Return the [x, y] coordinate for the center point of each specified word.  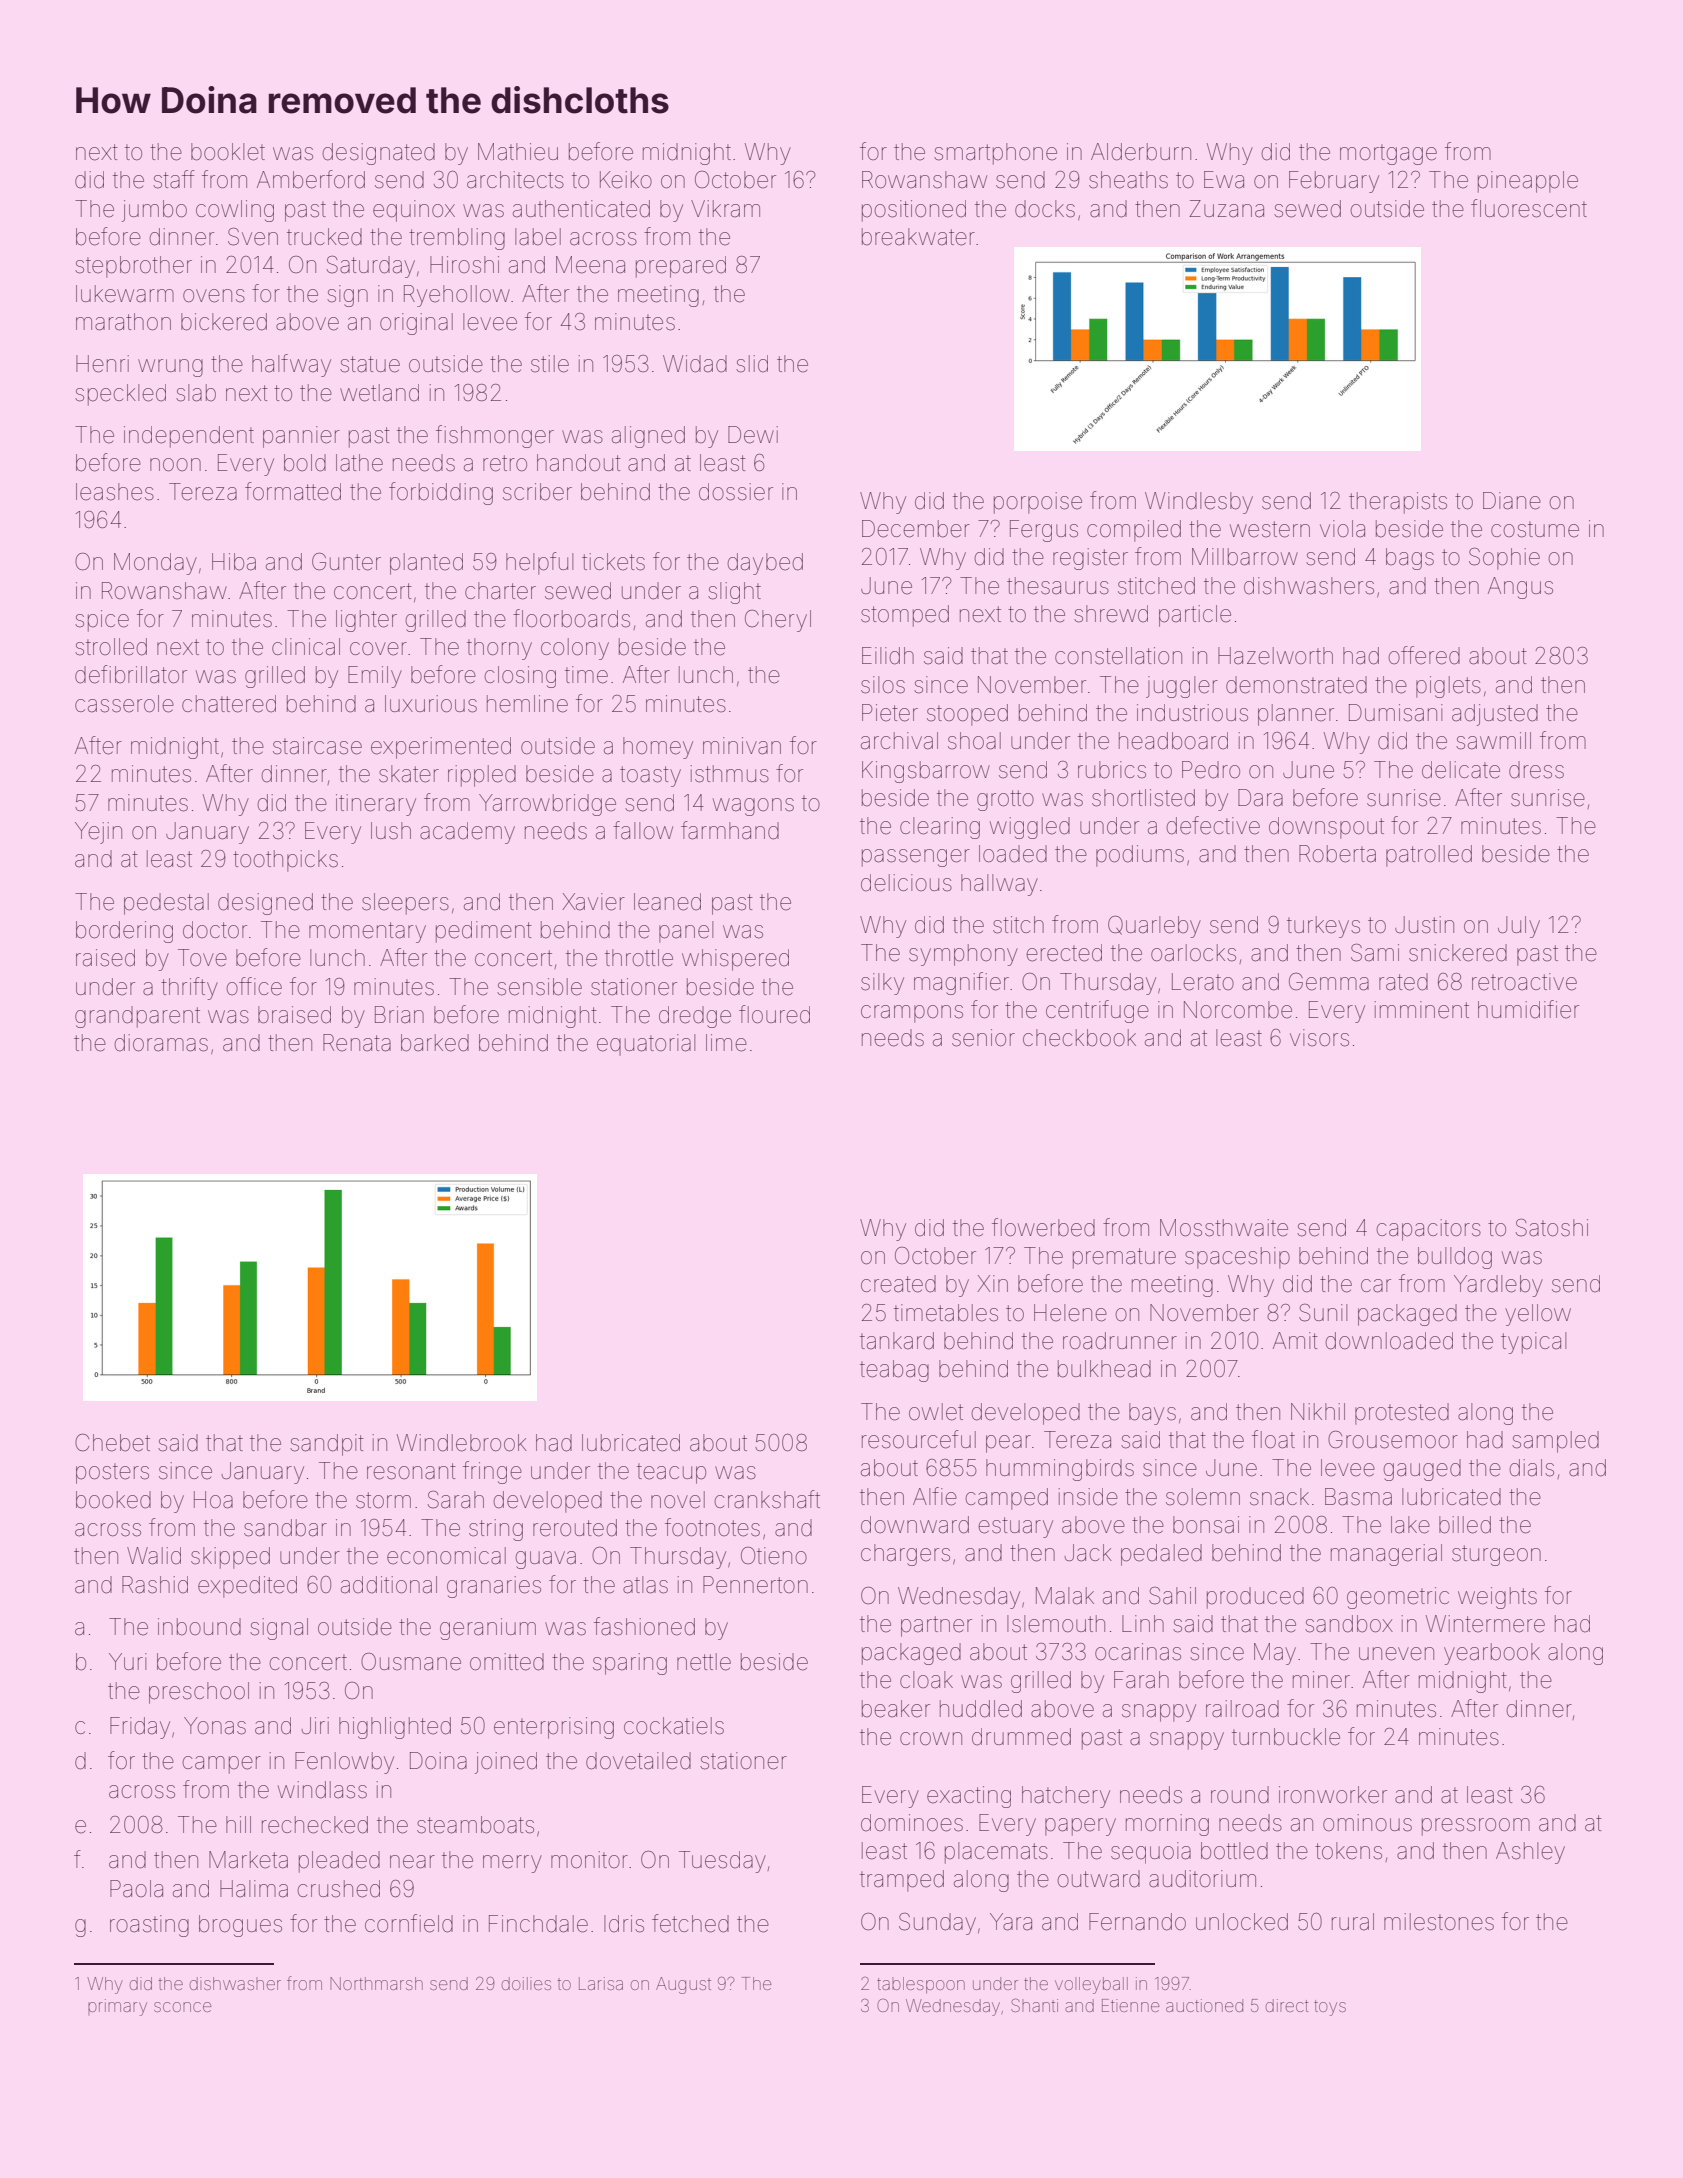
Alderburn [1141, 152]
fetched [690, 1923]
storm [383, 1500]
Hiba [234, 562]
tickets [613, 562]
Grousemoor [1393, 1440]
